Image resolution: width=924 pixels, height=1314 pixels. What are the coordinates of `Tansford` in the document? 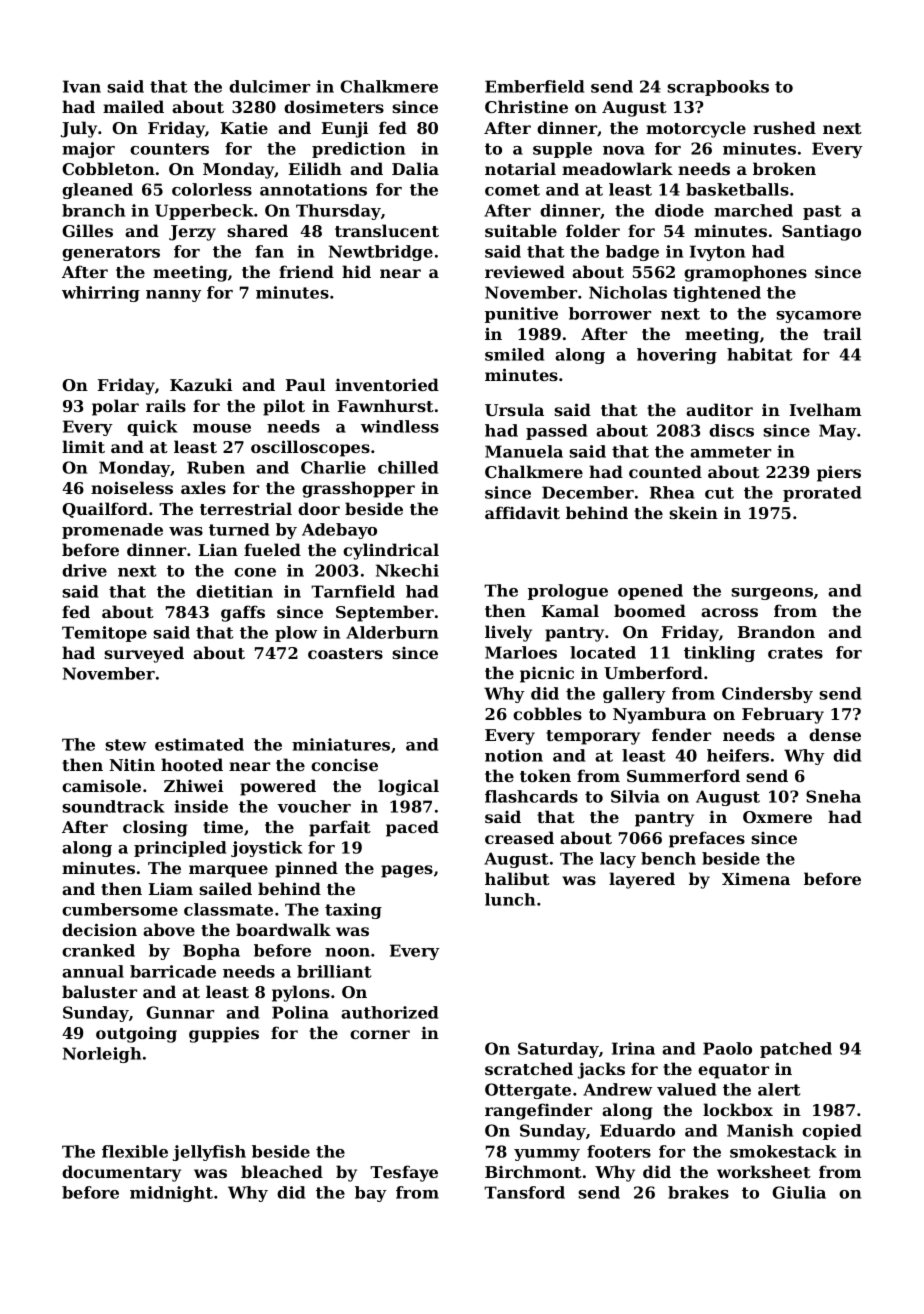 It's located at (524, 1192).
